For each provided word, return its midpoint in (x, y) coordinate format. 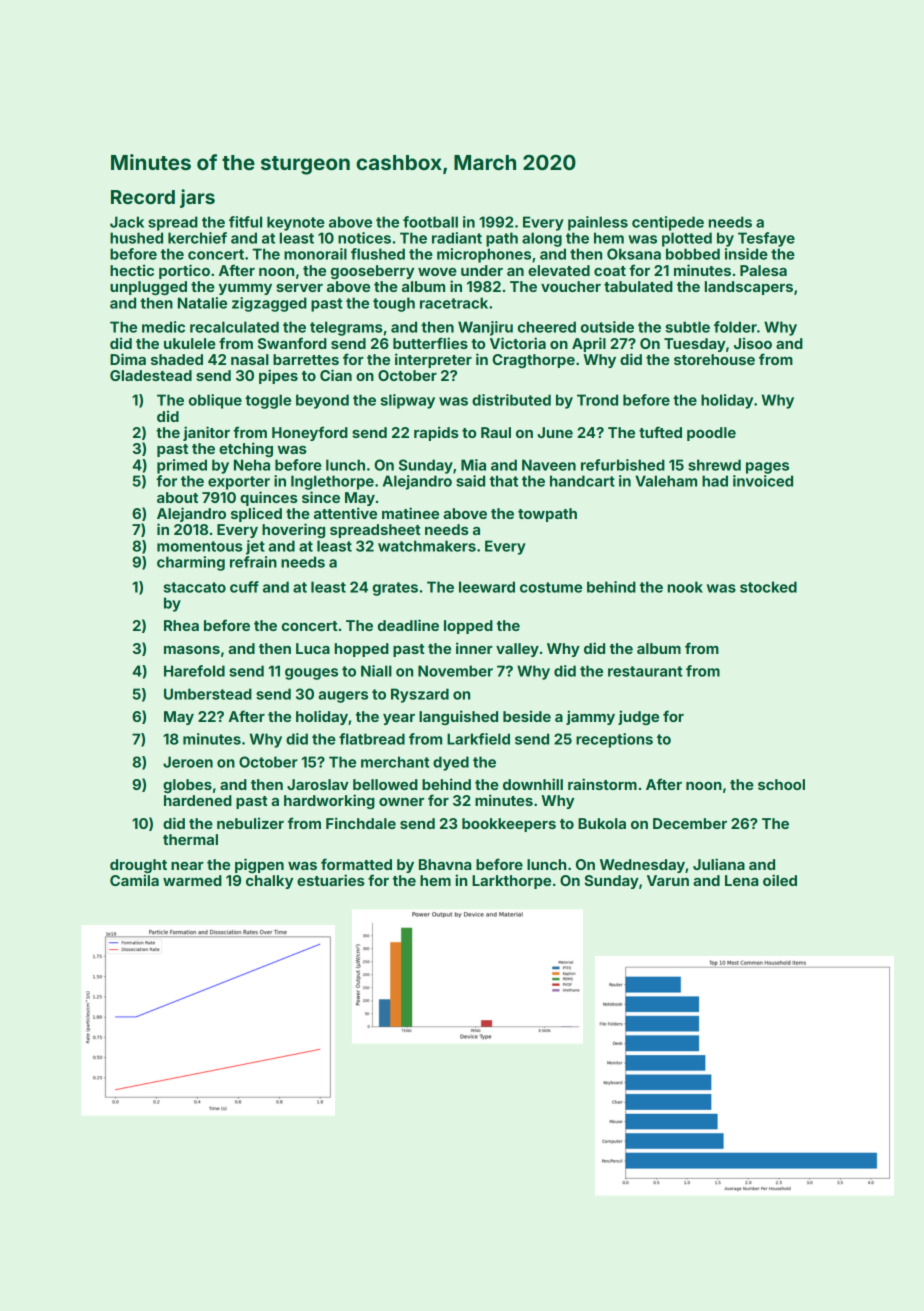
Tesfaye (766, 239)
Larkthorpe (511, 882)
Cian (336, 375)
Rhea (181, 625)
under (482, 270)
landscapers (749, 288)
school (781, 784)
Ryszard (420, 695)
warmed (192, 880)
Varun (668, 880)
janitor (206, 433)
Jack (127, 222)
